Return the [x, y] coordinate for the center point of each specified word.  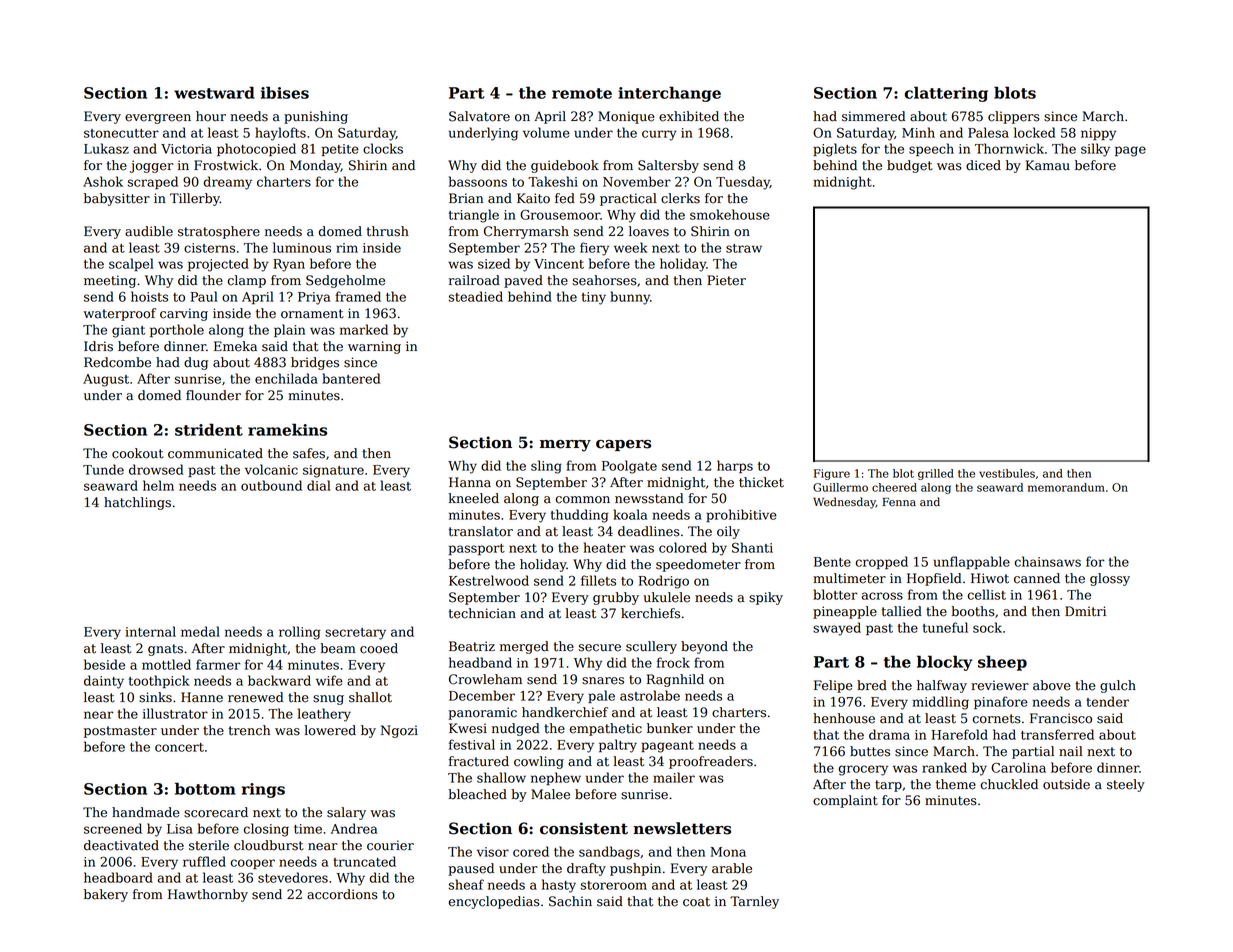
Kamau [1048, 165]
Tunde [103, 469]
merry [565, 446]
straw [744, 248]
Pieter [726, 280]
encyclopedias [494, 902]
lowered [330, 730]
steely [1126, 785]
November [637, 181]
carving [184, 314]
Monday [315, 166]
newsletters [682, 828]
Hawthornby [208, 895]
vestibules [1007, 473]
